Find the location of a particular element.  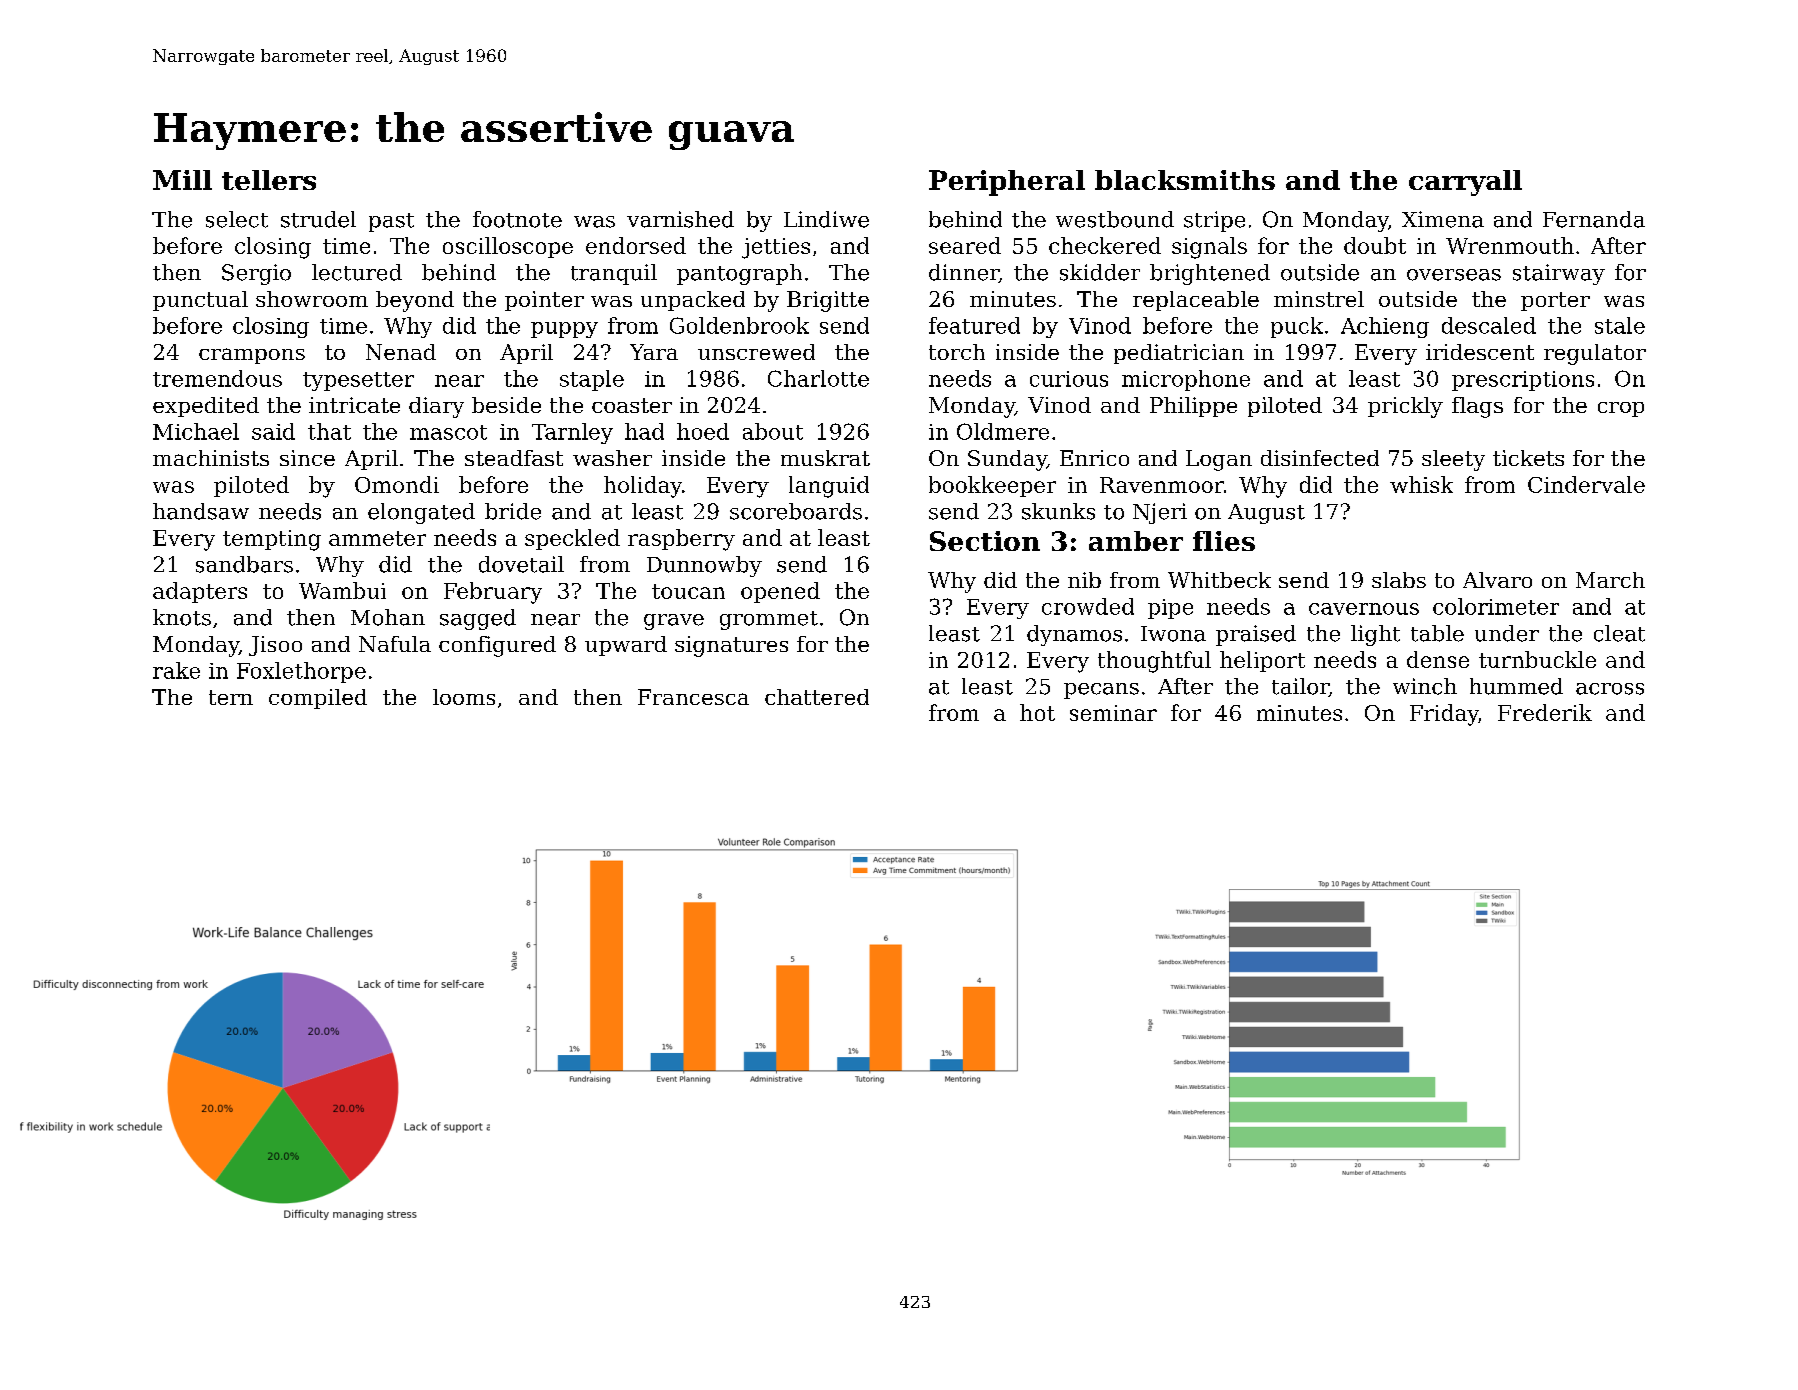

prescriptions is located at coordinates (1523, 381).
